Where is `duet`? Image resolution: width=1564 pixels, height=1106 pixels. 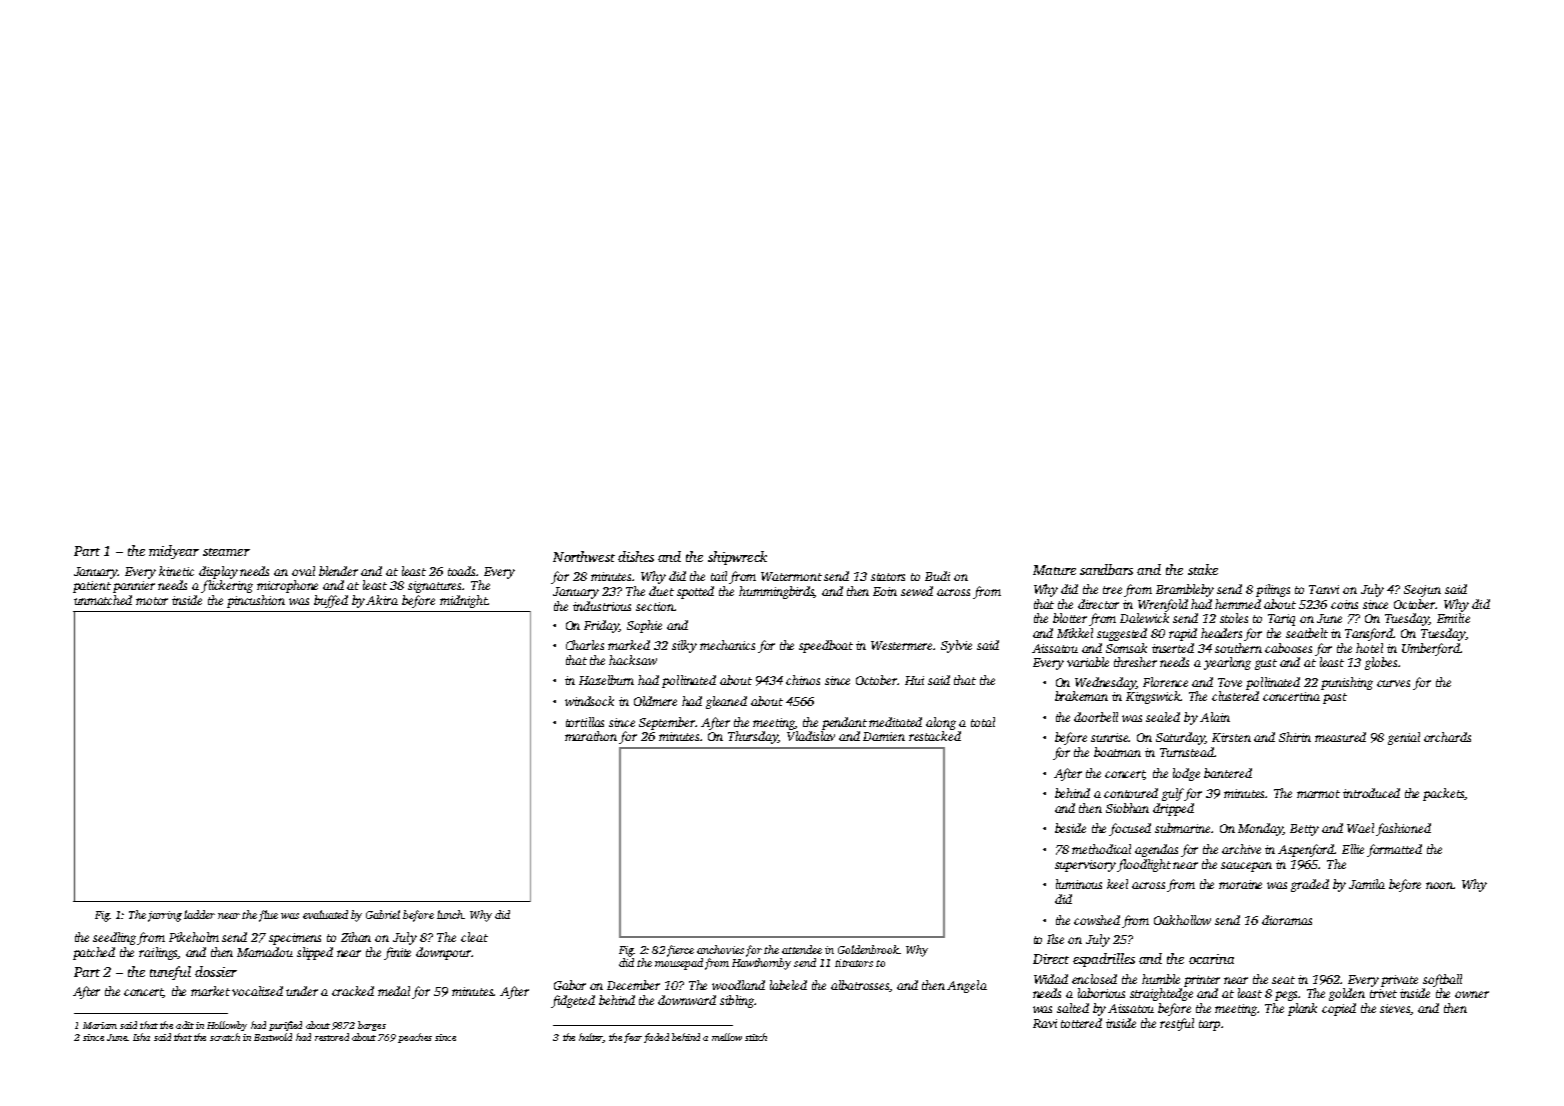 duet is located at coordinates (661, 591).
